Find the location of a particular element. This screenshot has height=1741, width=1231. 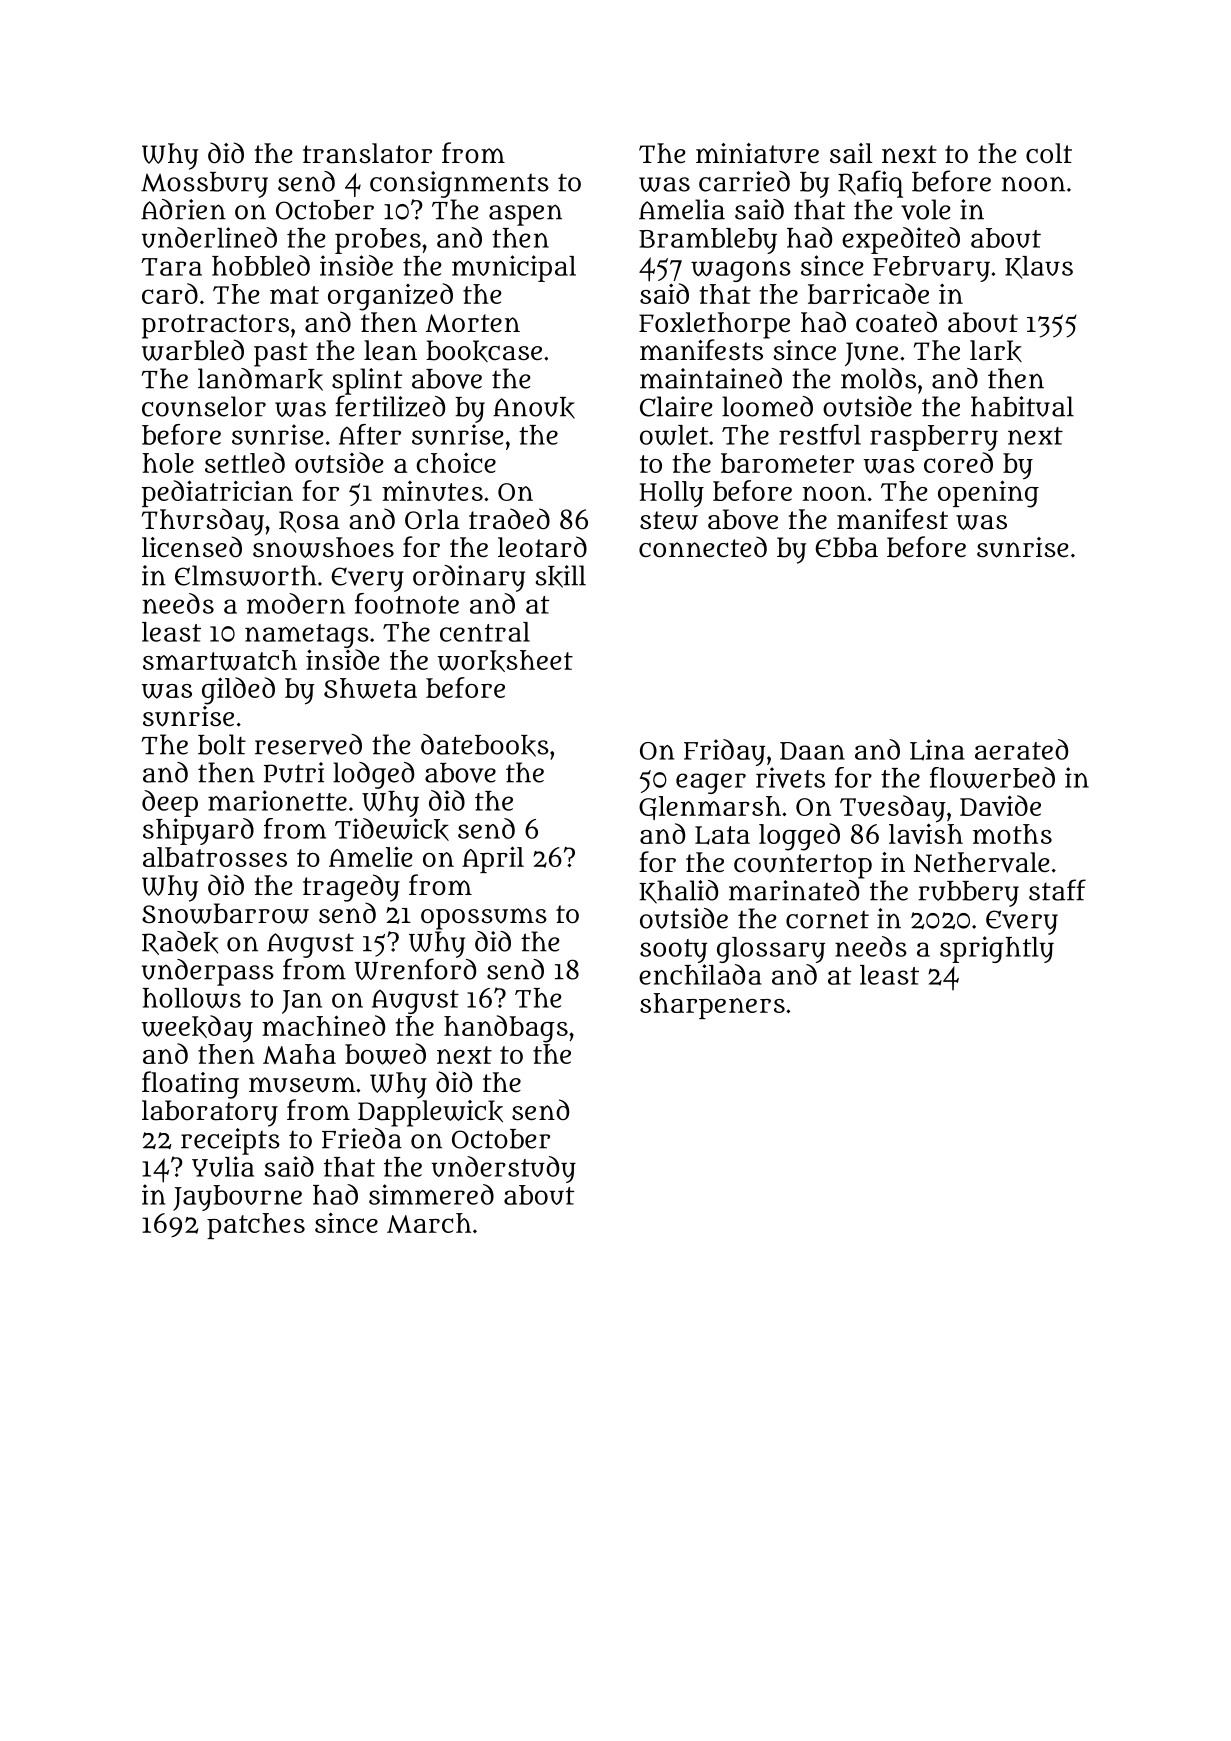

miniature is located at coordinates (757, 153).
